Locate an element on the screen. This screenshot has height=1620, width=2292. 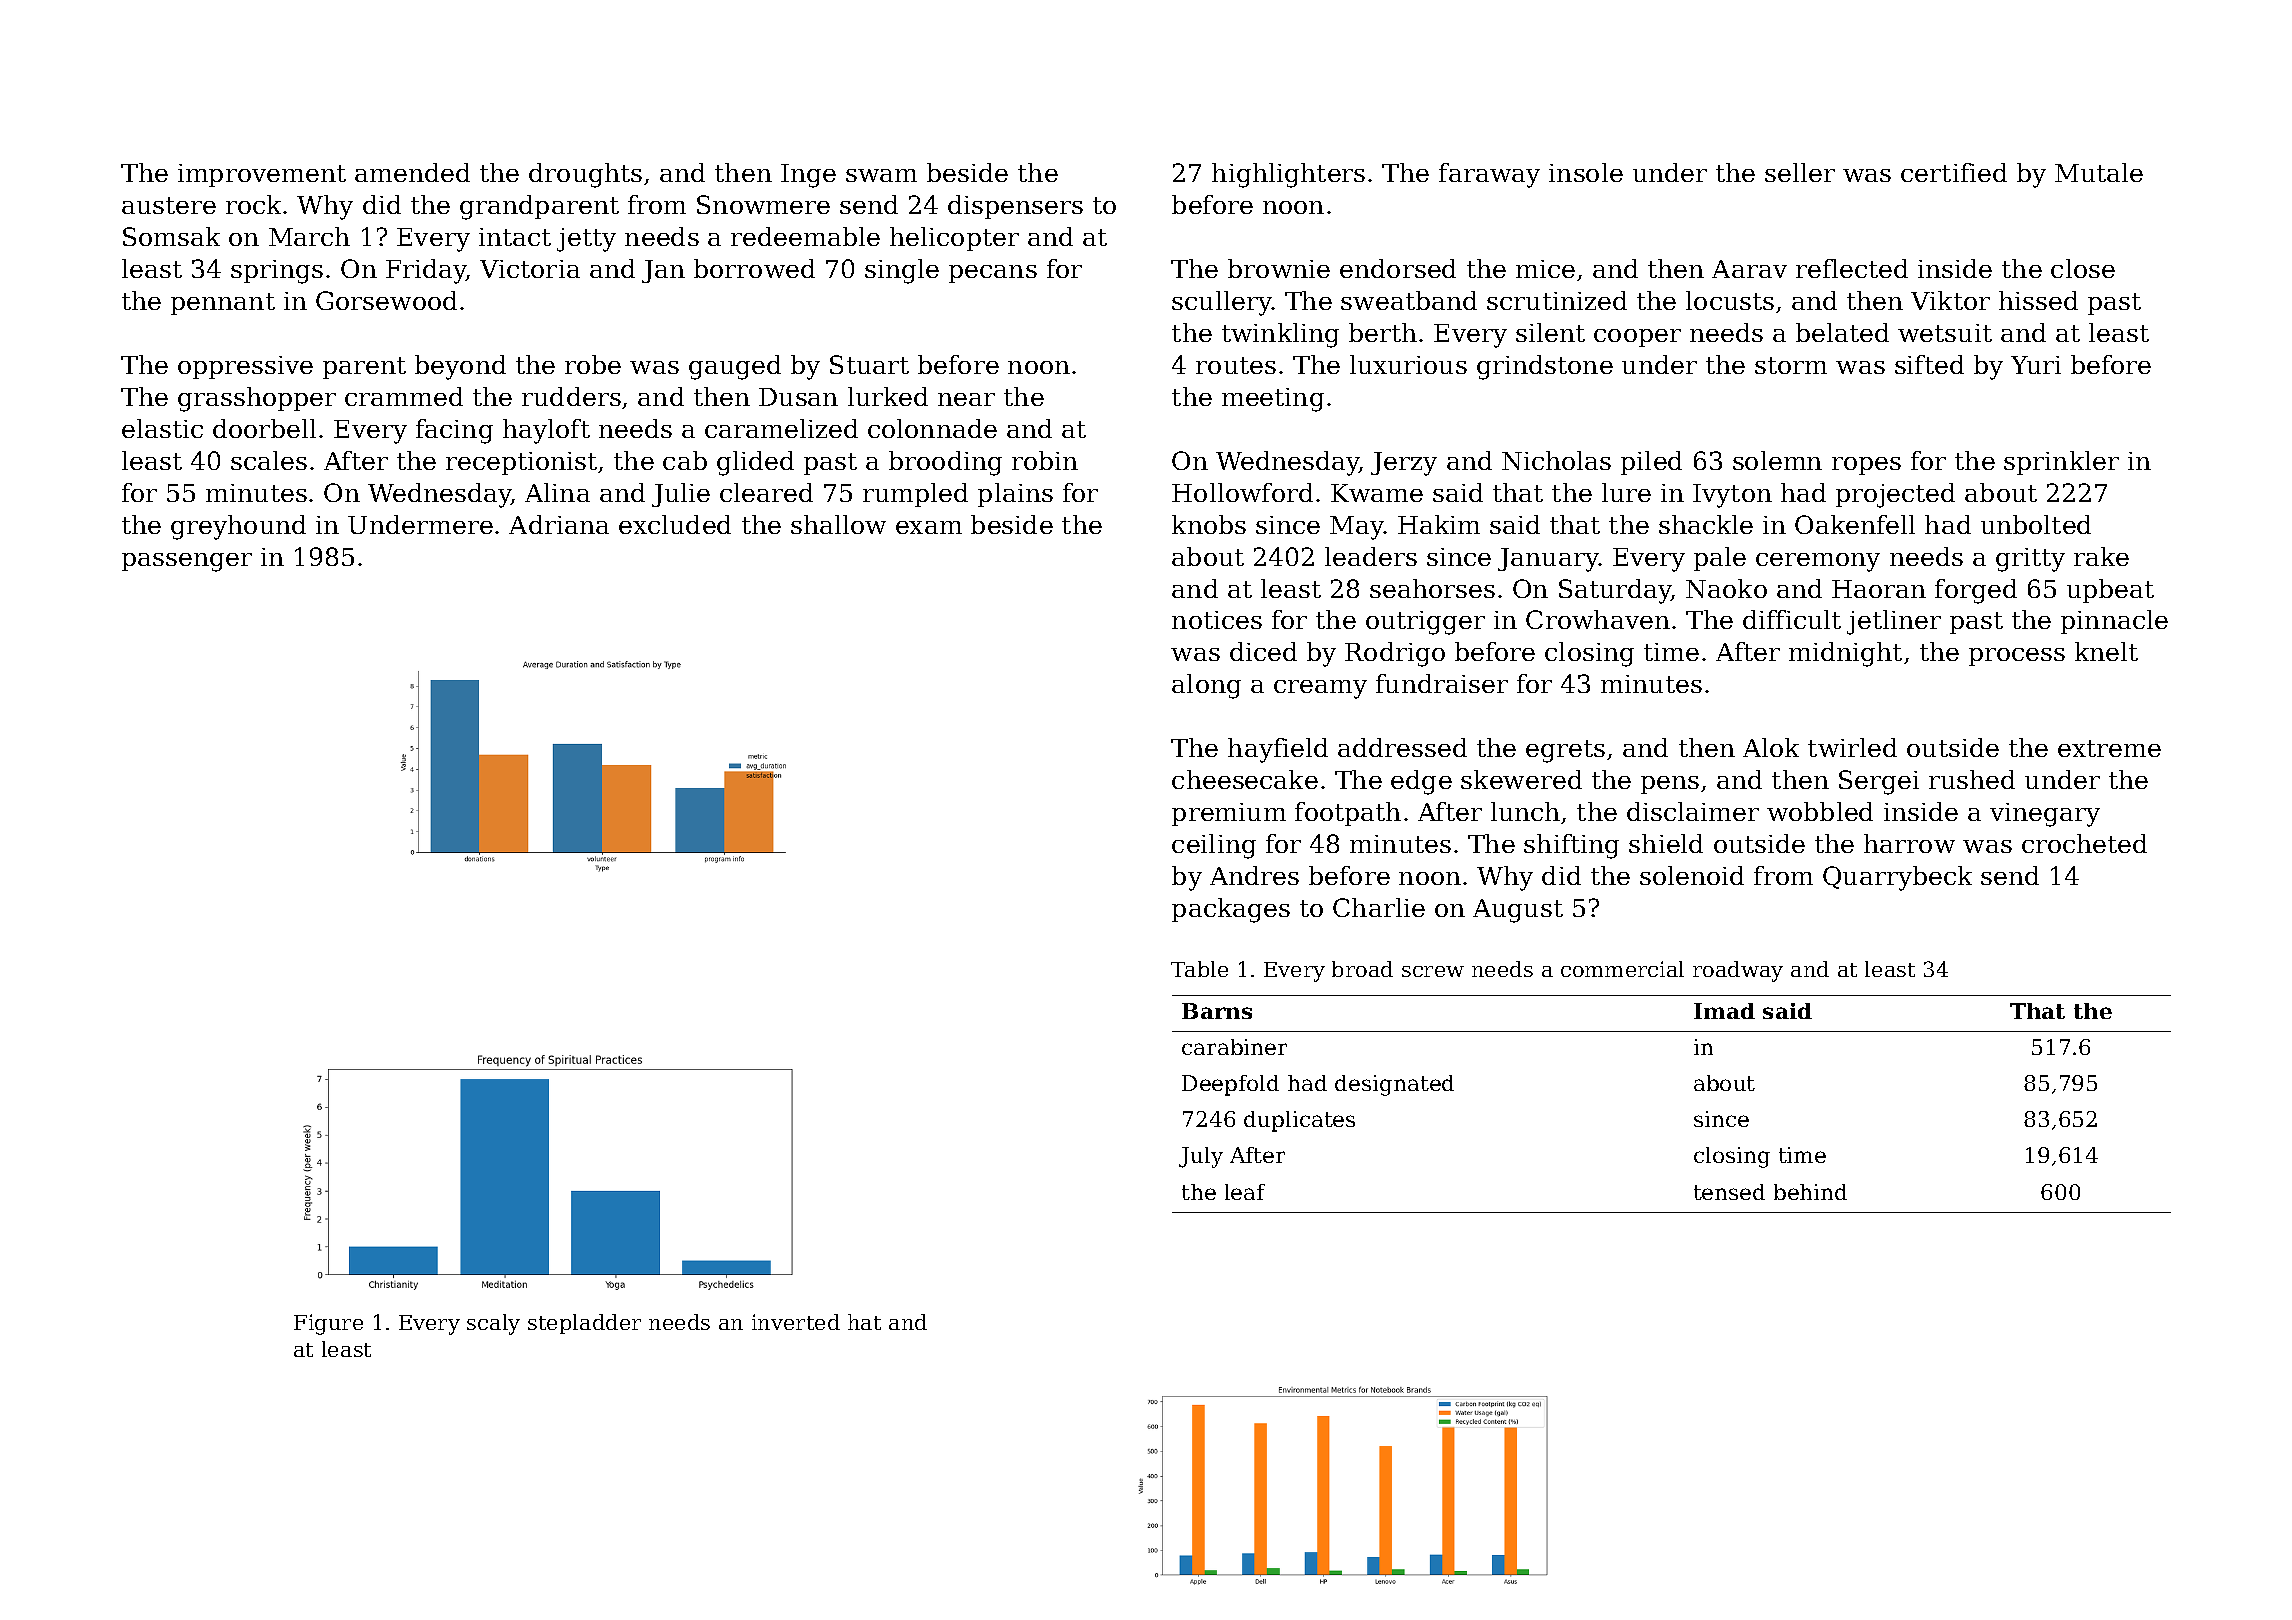
rake is located at coordinates (2101, 556).
